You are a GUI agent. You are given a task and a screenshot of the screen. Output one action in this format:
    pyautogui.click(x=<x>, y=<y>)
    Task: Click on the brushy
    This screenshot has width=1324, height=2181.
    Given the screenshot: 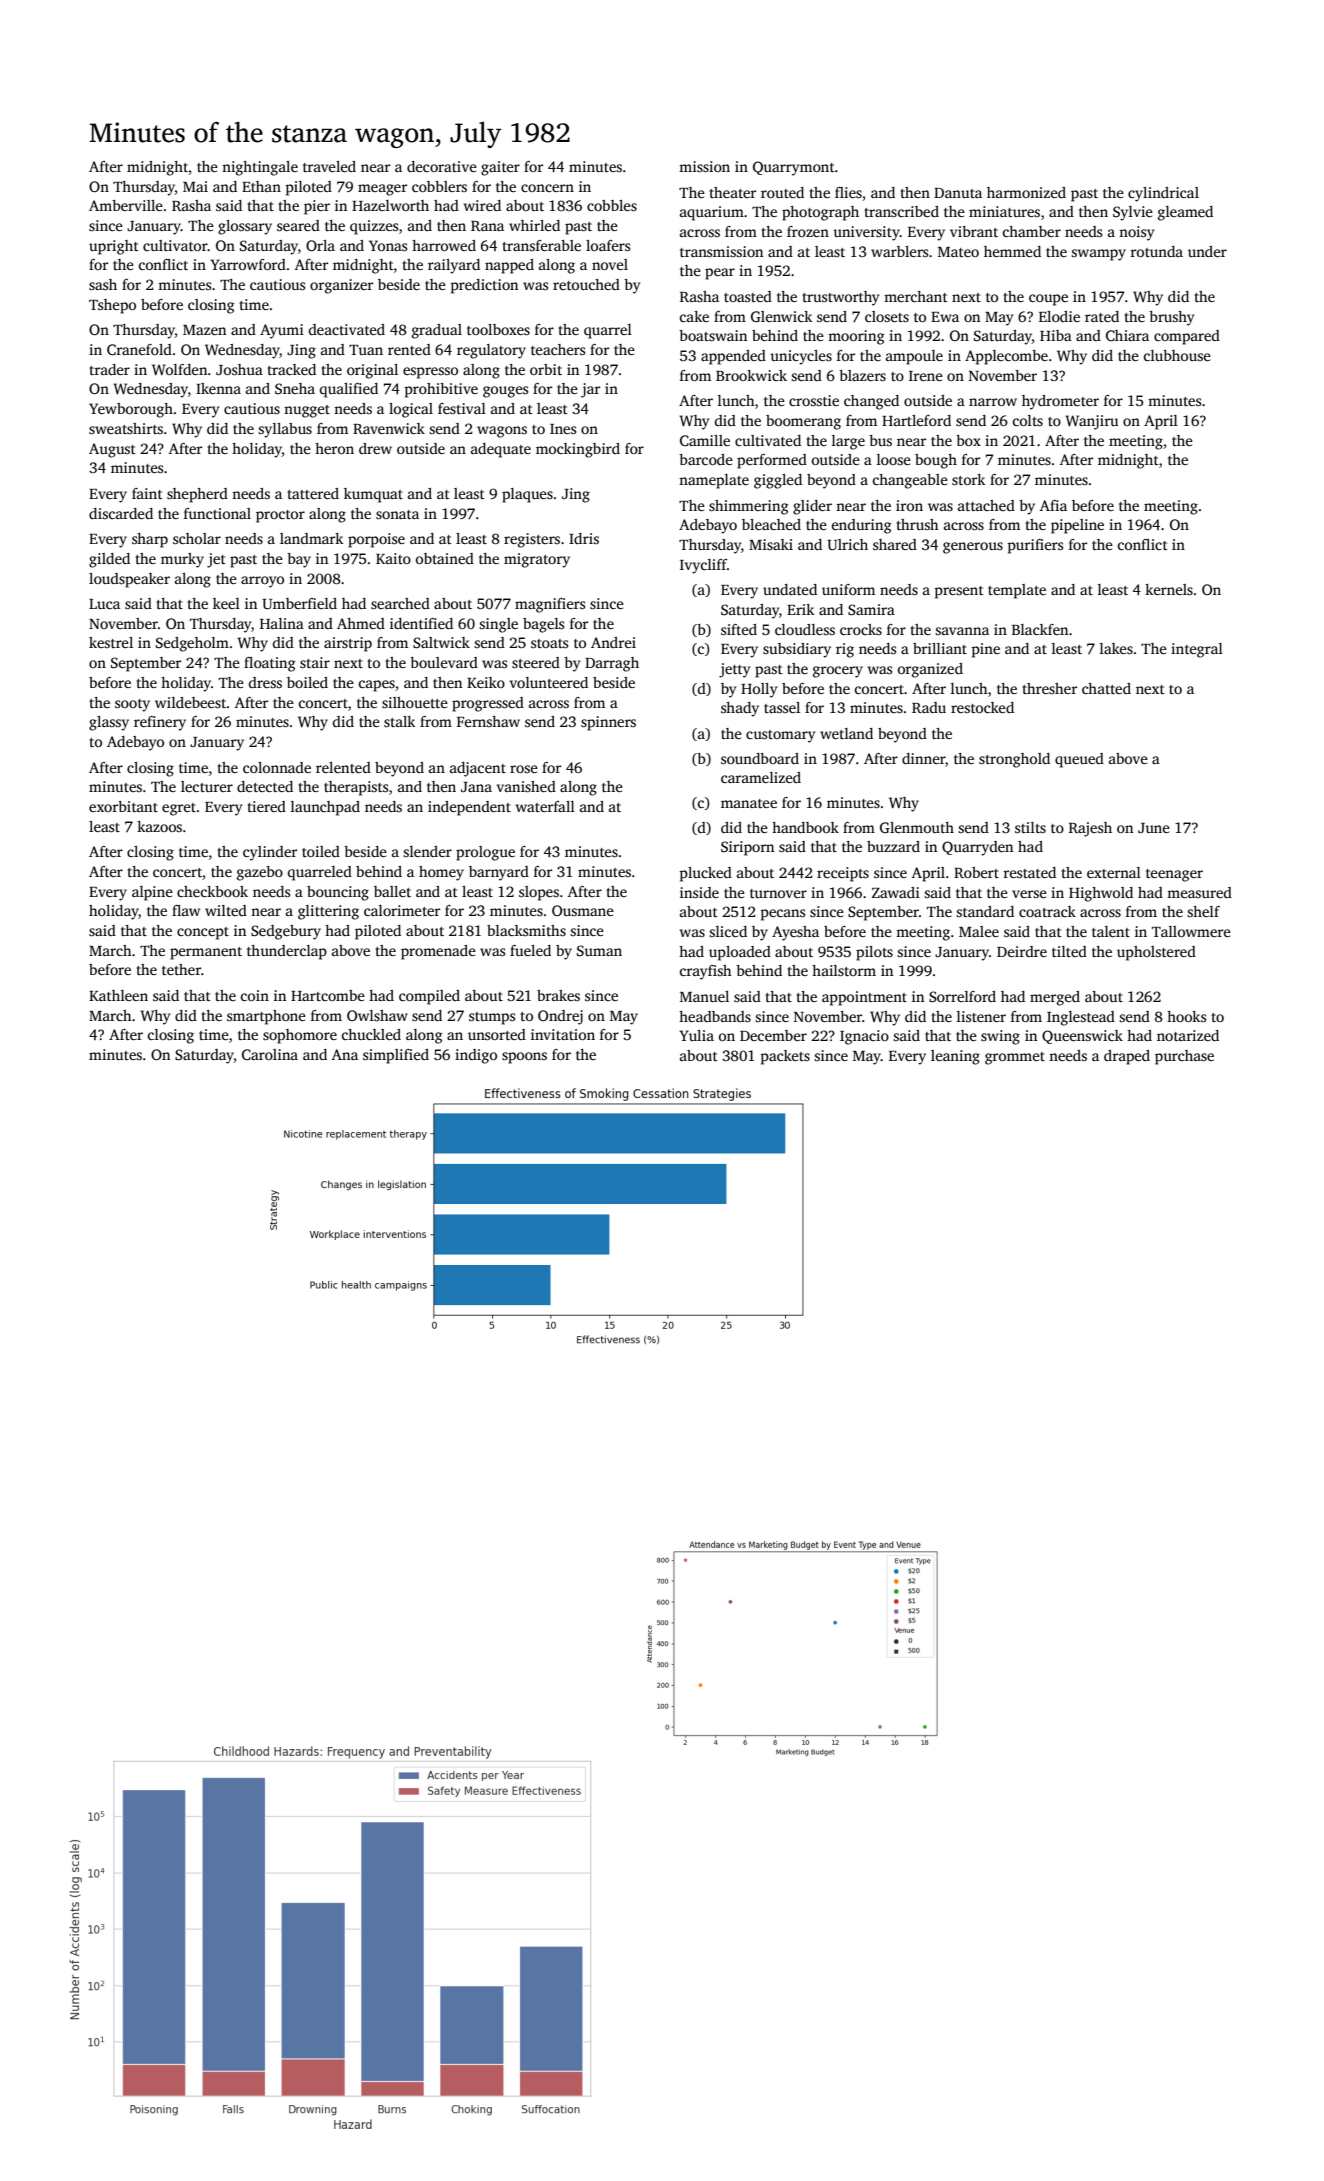 What is the action you would take?
    pyautogui.click(x=1171, y=318)
